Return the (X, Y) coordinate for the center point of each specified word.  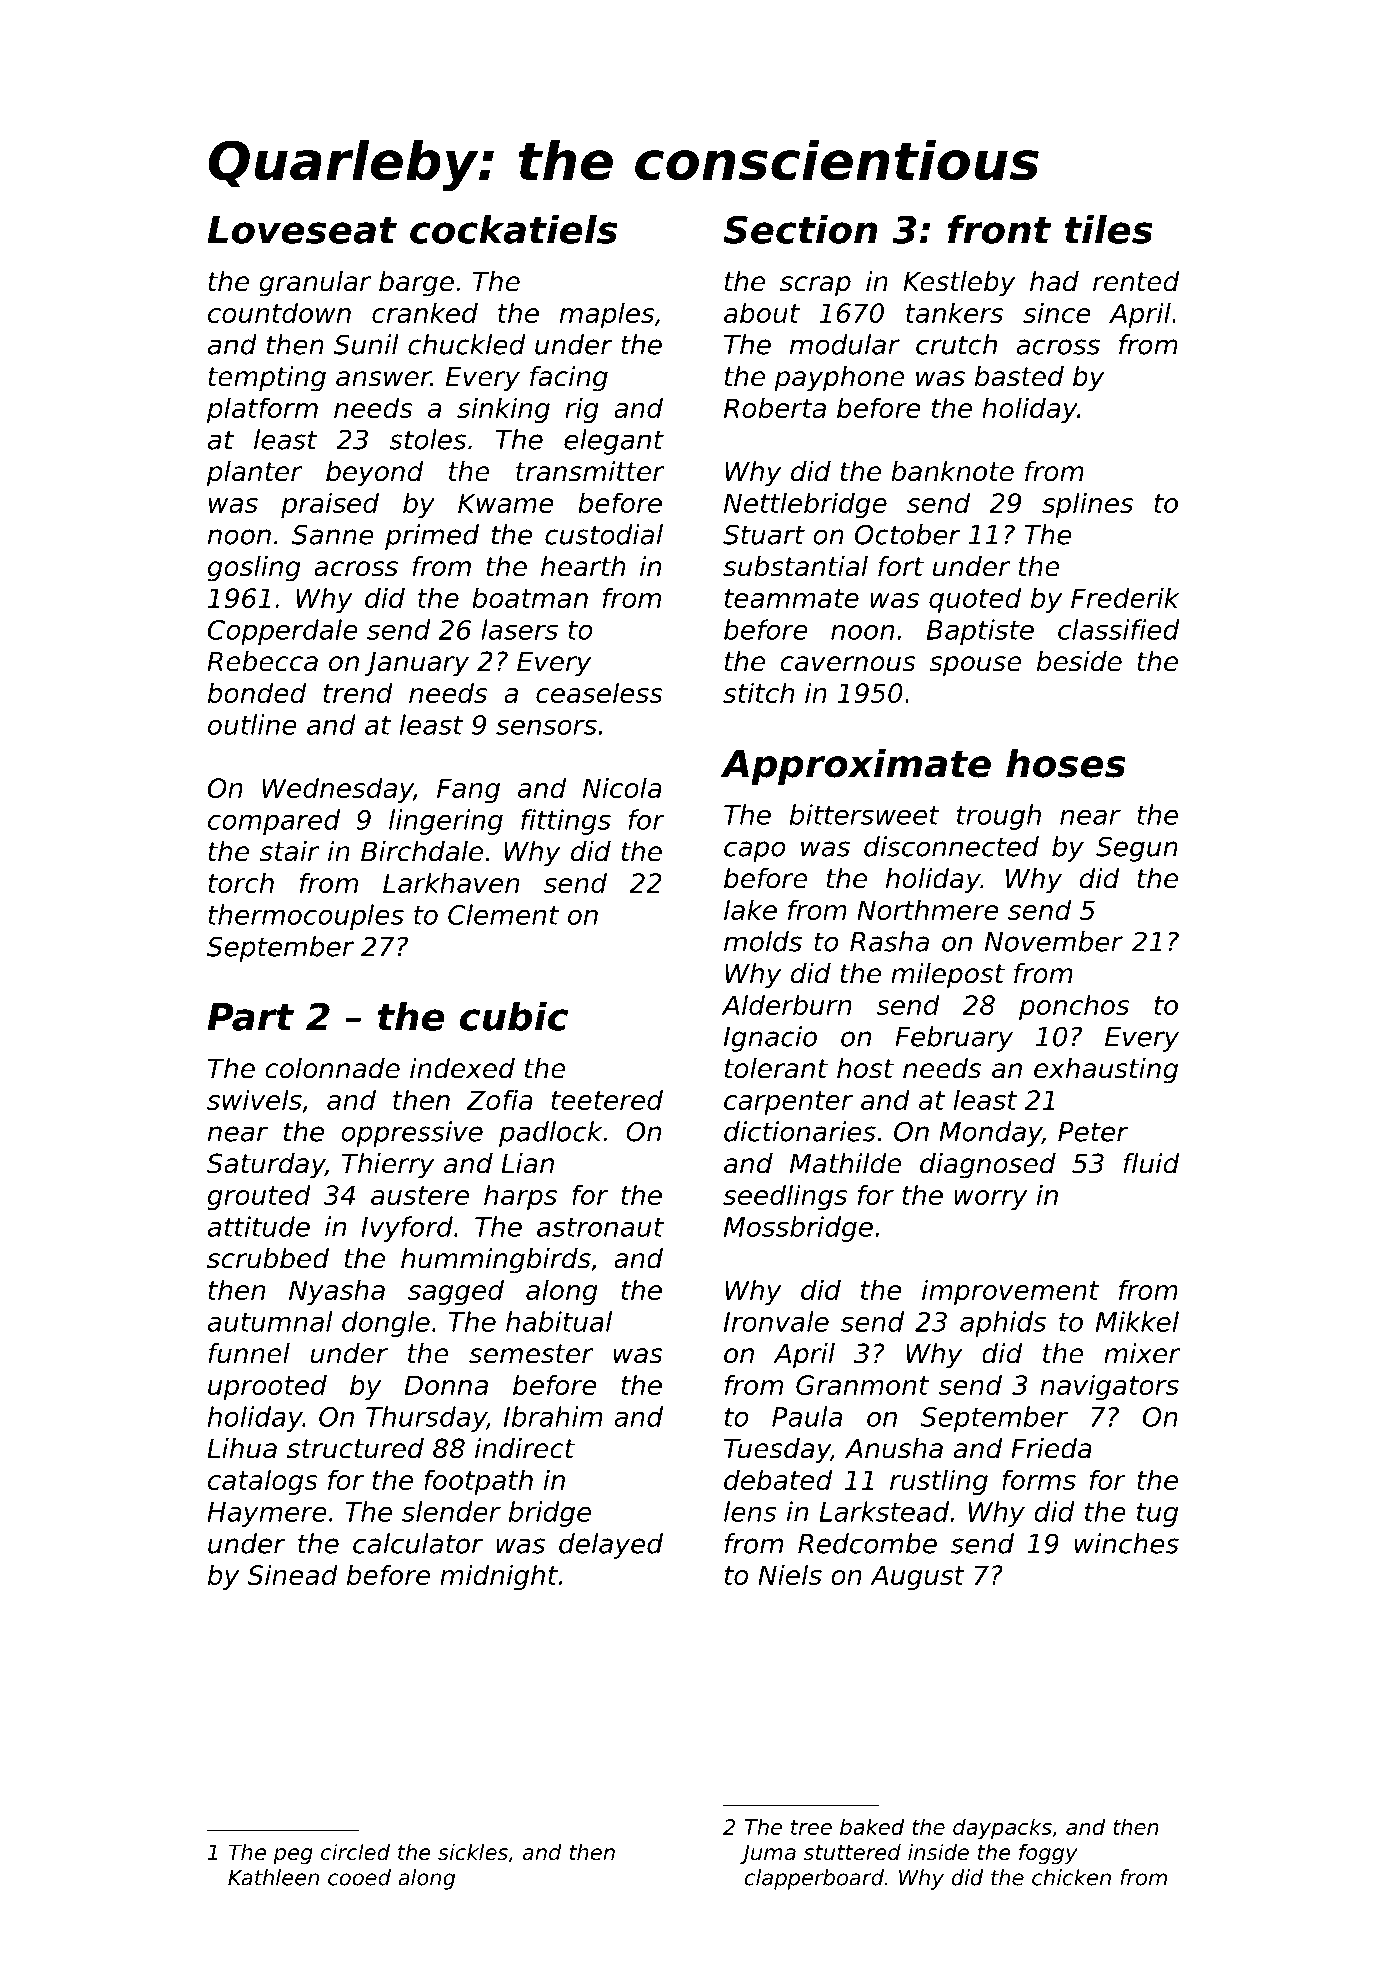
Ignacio (770, 1039)
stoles (427, 439)
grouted (259, 1197)
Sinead (292, 1574)
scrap (815, 286)
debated (778, 1479)
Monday (990, 1134)
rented (1136, 281)
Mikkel (1137, 1321)
